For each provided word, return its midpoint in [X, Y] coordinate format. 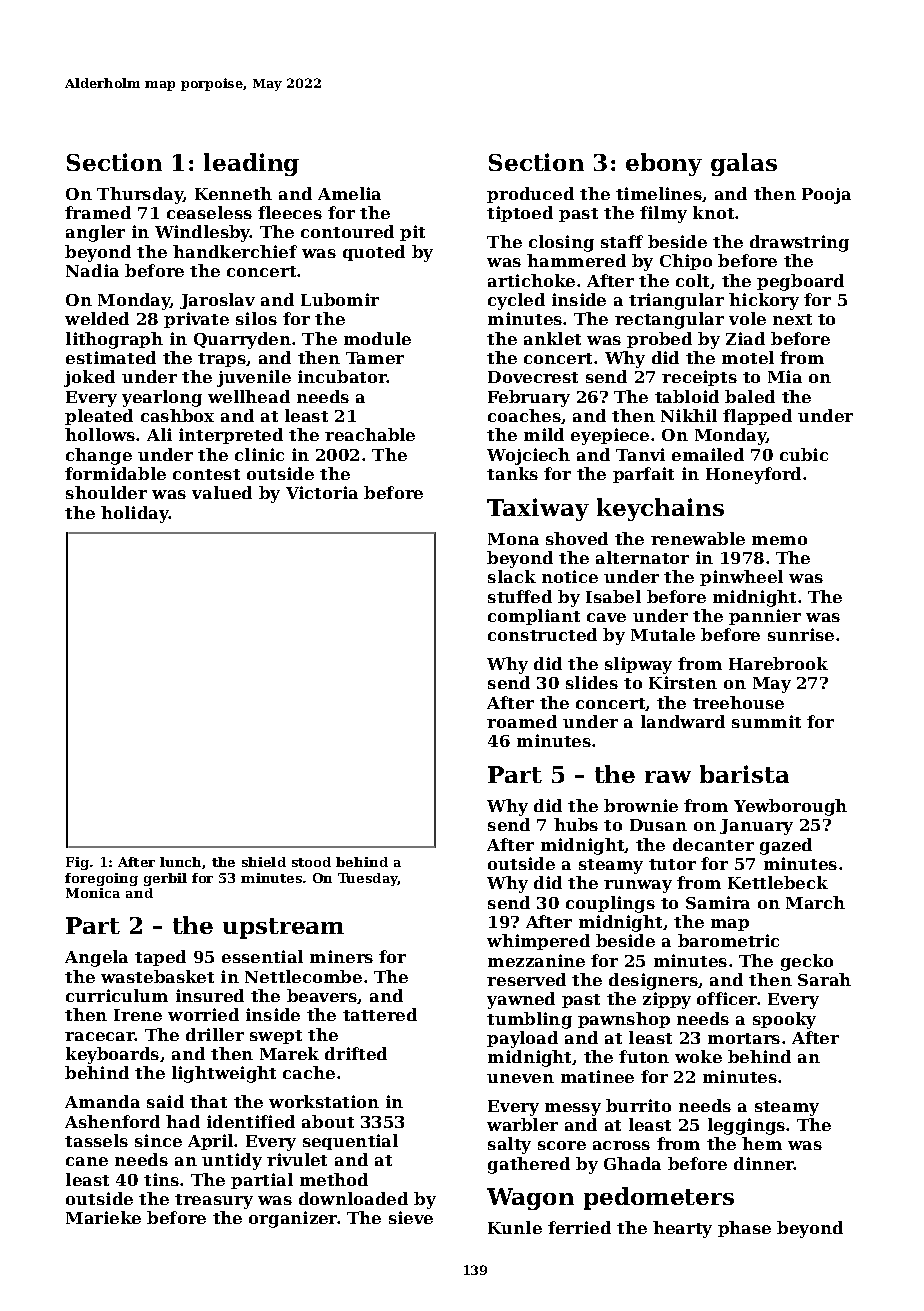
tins [161, 1179]
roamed [522, 721]
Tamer [375, 358]
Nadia [92, 270]
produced [530, 195]
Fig [77, 863]
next [792, 319]
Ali [159, 434]
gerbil [165, 879]
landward [683, 721]
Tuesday [368, 879]
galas [744, 164]
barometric [728, 940]
